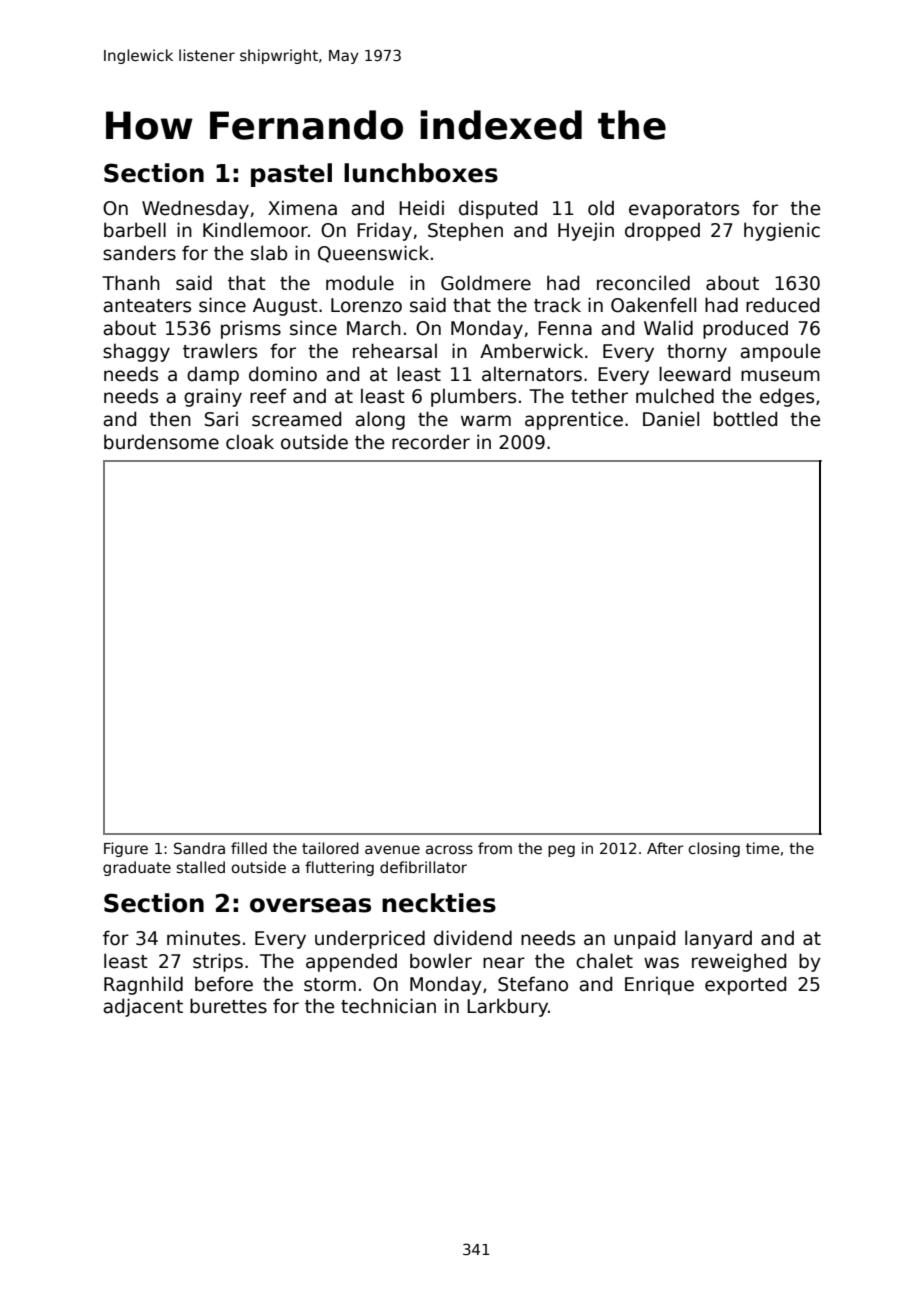 The width and height of the screenshot is (924, 1308). What do you see at coordinates (431, 442) in the screenshot?
I see `recorder` at bounding box center [431, 442].
